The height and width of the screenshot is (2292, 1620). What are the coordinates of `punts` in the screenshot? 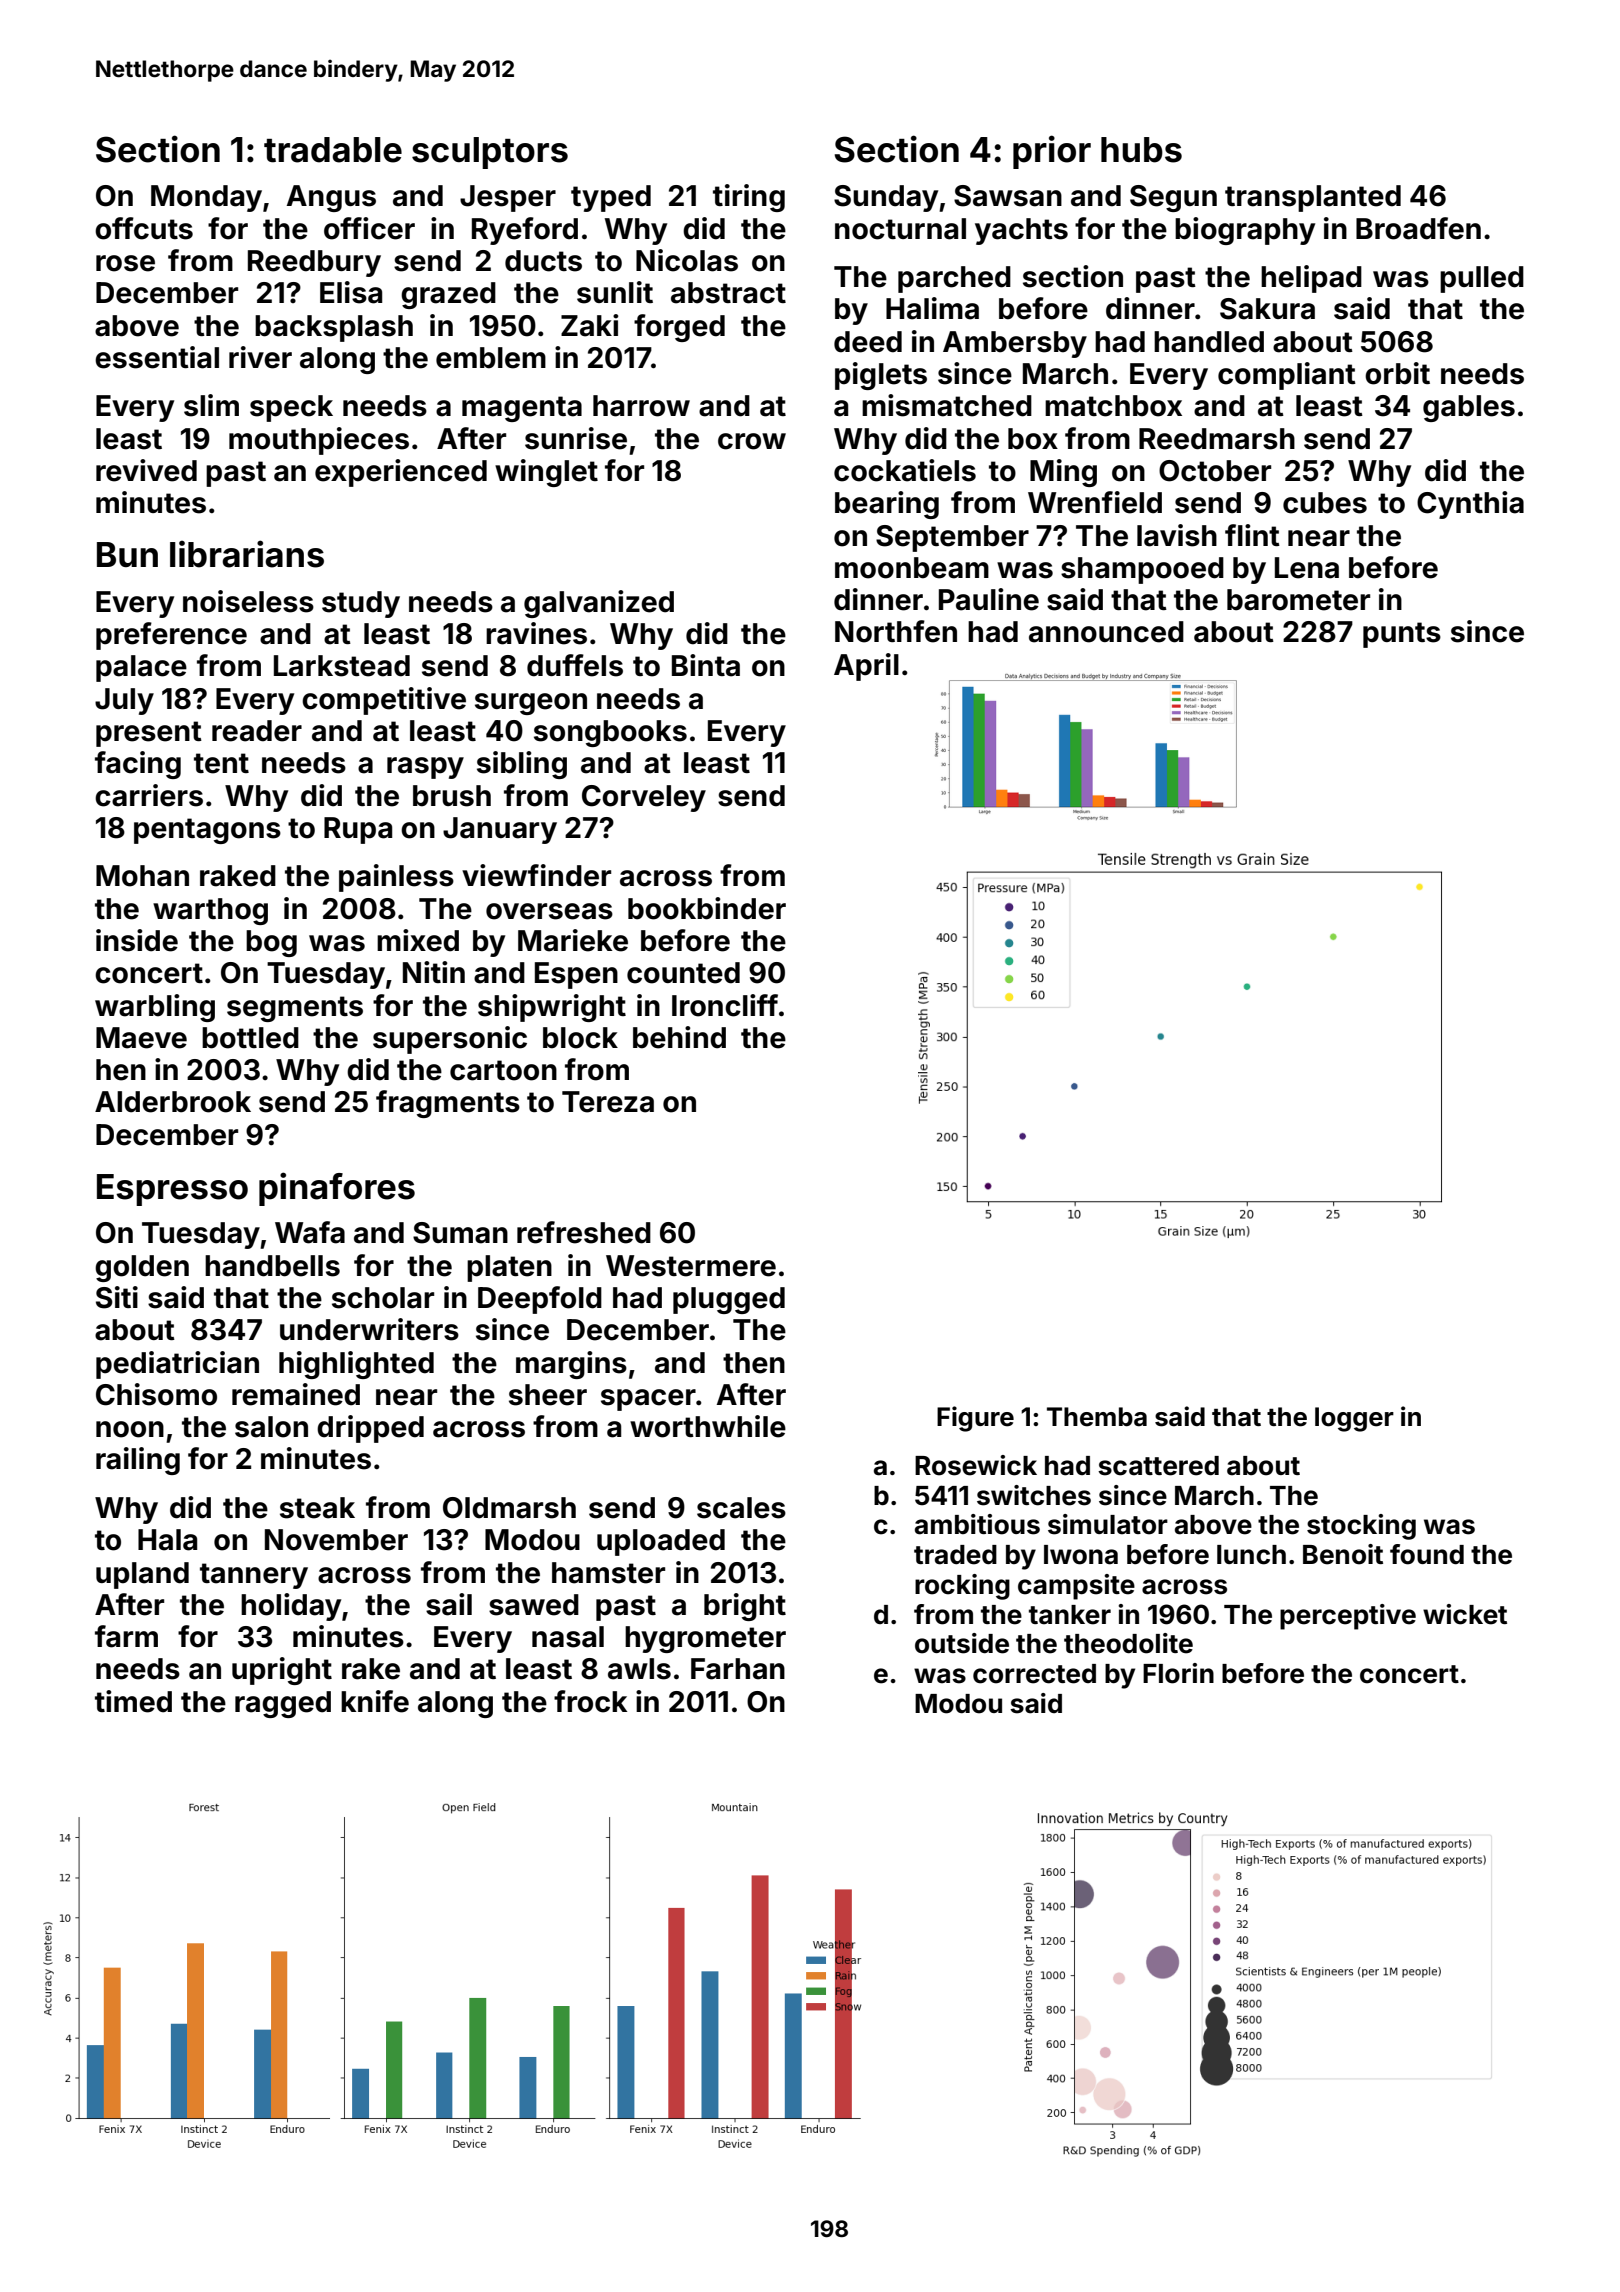 It's located at (1402, 635).
